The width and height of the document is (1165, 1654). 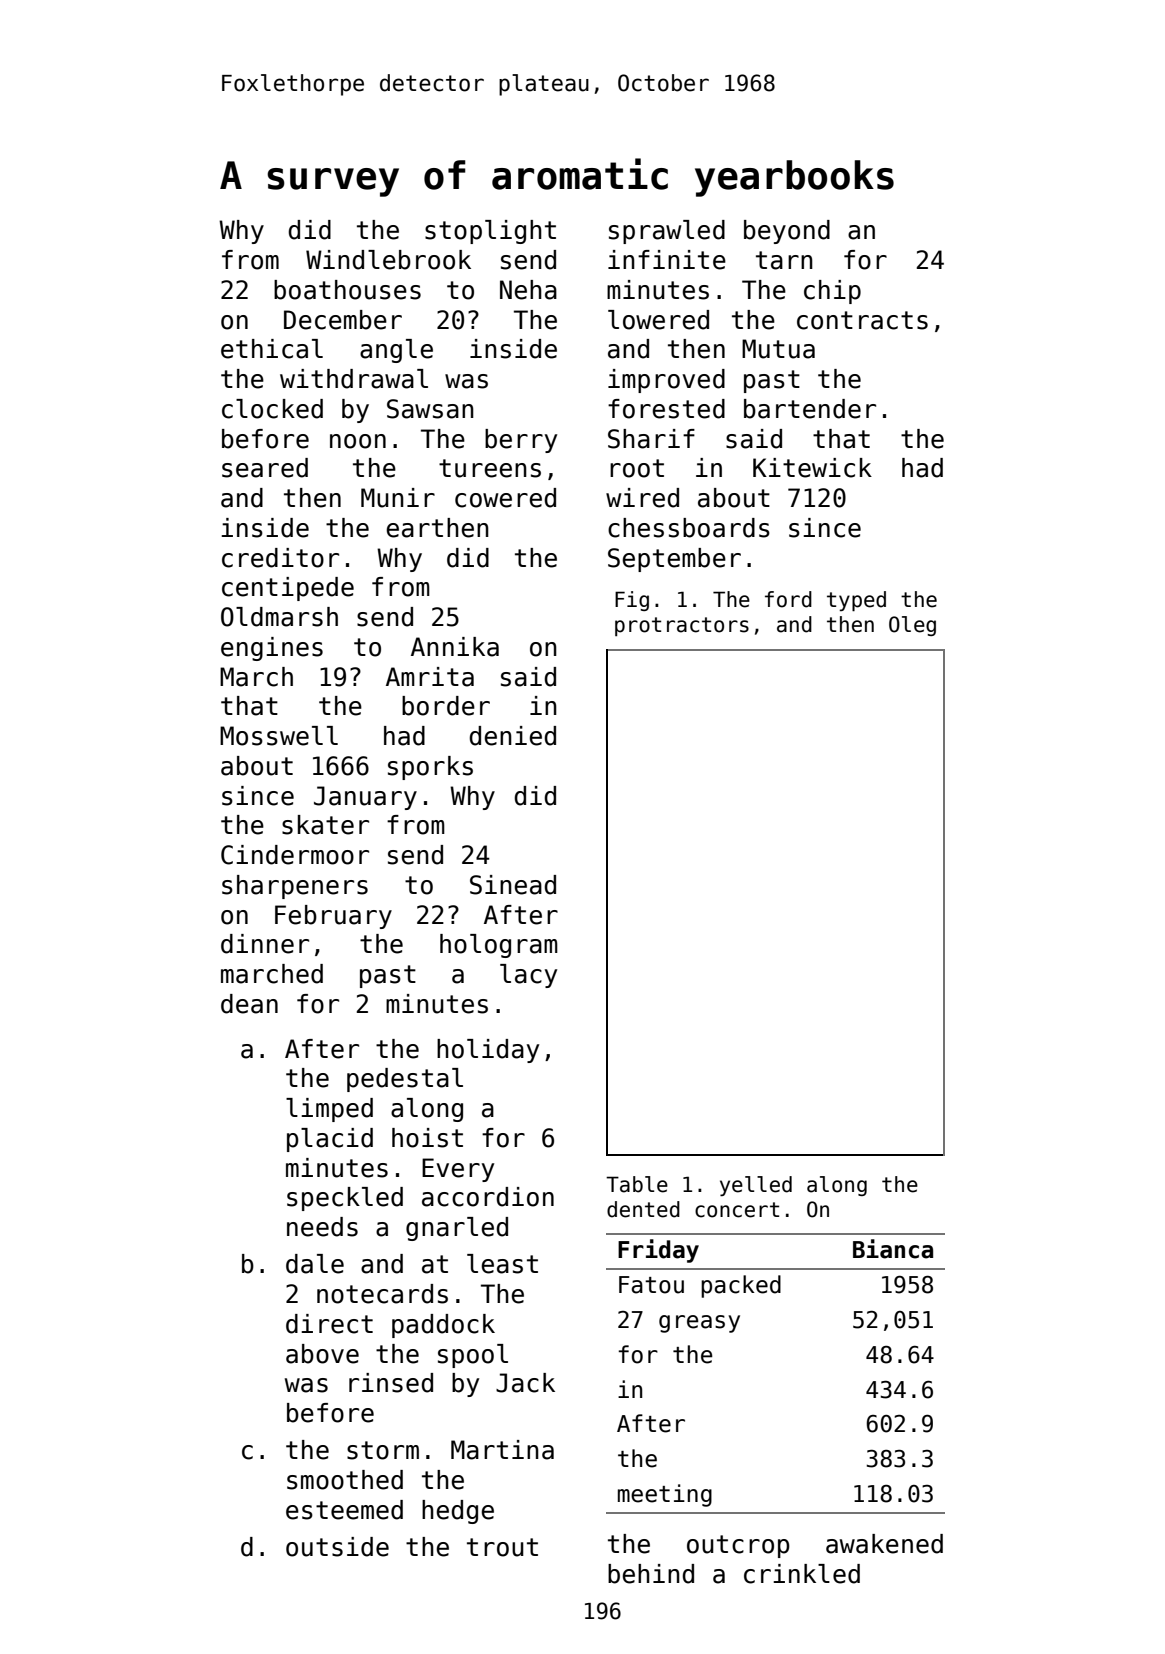 What do you see at coordinates (337, 1547) in the document?
I see `outside` at bounding box center [337, 1547].
